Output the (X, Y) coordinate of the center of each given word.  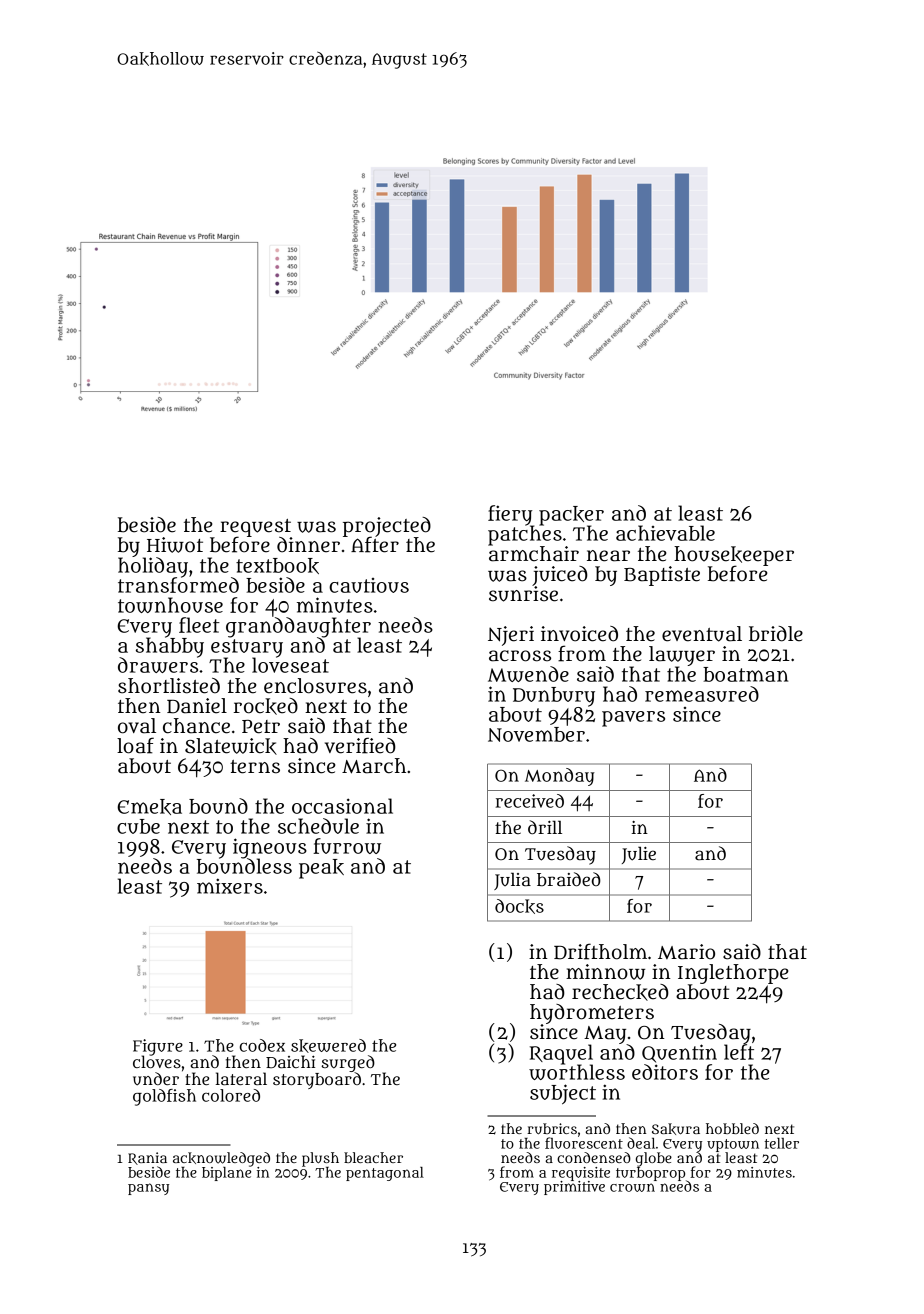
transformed (178, 585)
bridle (776, 634)
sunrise (523, 594)
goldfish (164, 1097)
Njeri (511, 636)
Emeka (149, 807)
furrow (347, 846)
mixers (230, 886)
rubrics (552, 1128)
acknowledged (221, 1159)
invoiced (579, 634)
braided (569, 879)
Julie (639, 855)
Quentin (679, 1053)
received (530, 801)
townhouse (170, 605)
